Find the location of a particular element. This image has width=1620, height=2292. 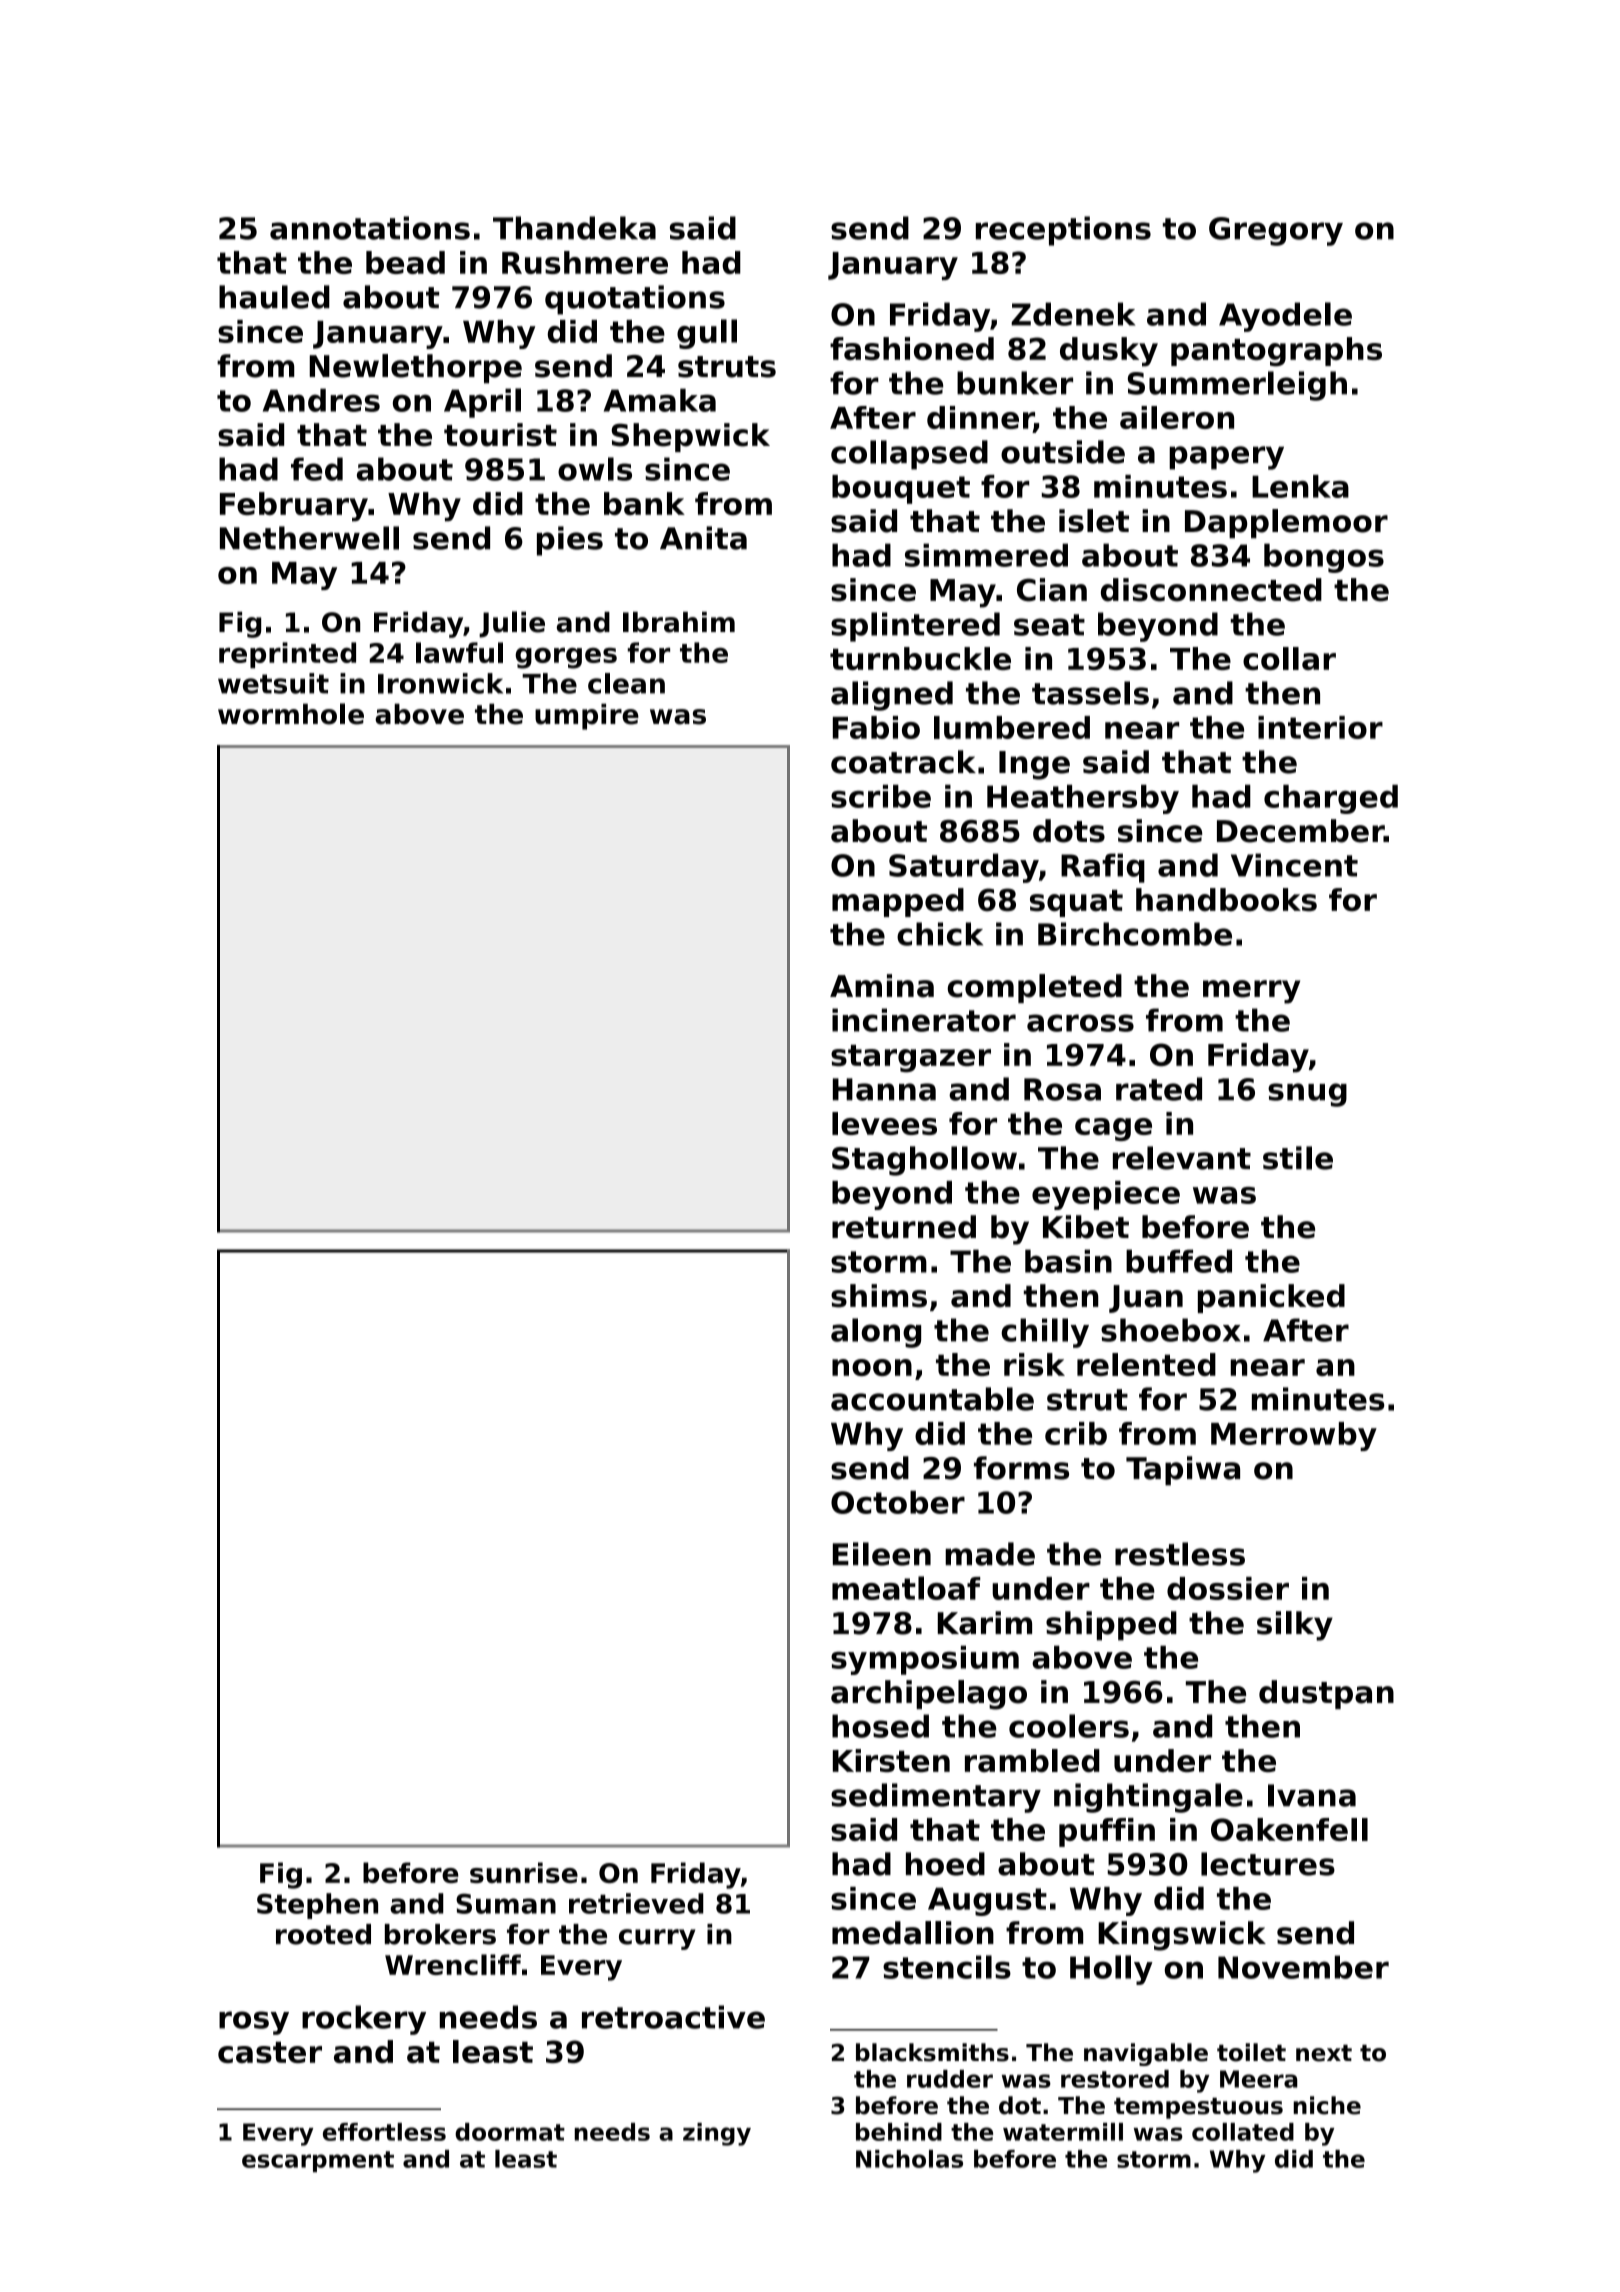

Kirsten is located at coordinates (891, 1760).
